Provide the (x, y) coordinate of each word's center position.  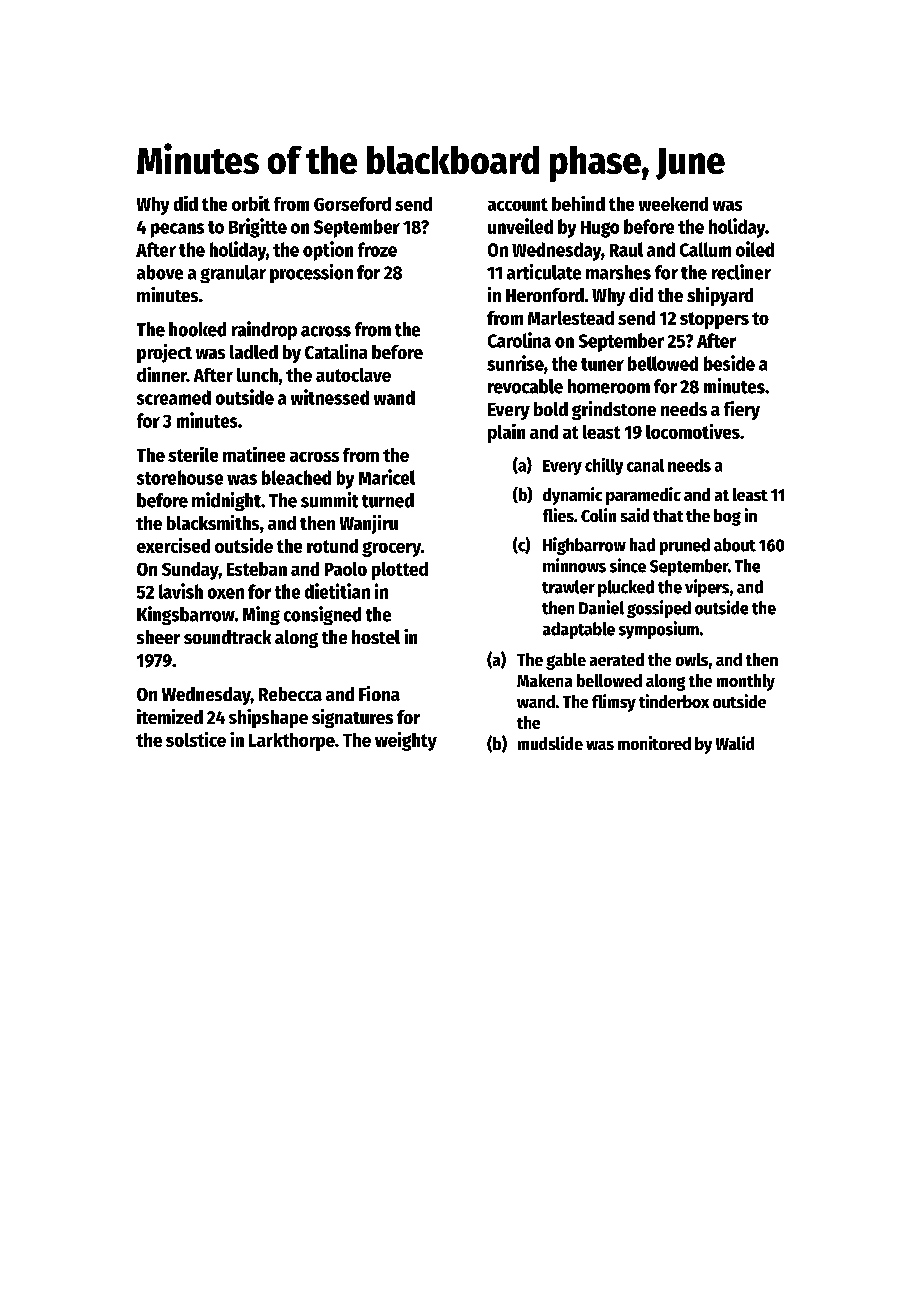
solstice (196, 739)
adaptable (579, 630)
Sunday (190, 571)
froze (377, 249)
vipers (707, 588)
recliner (741, 272)
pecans (177, 230)
